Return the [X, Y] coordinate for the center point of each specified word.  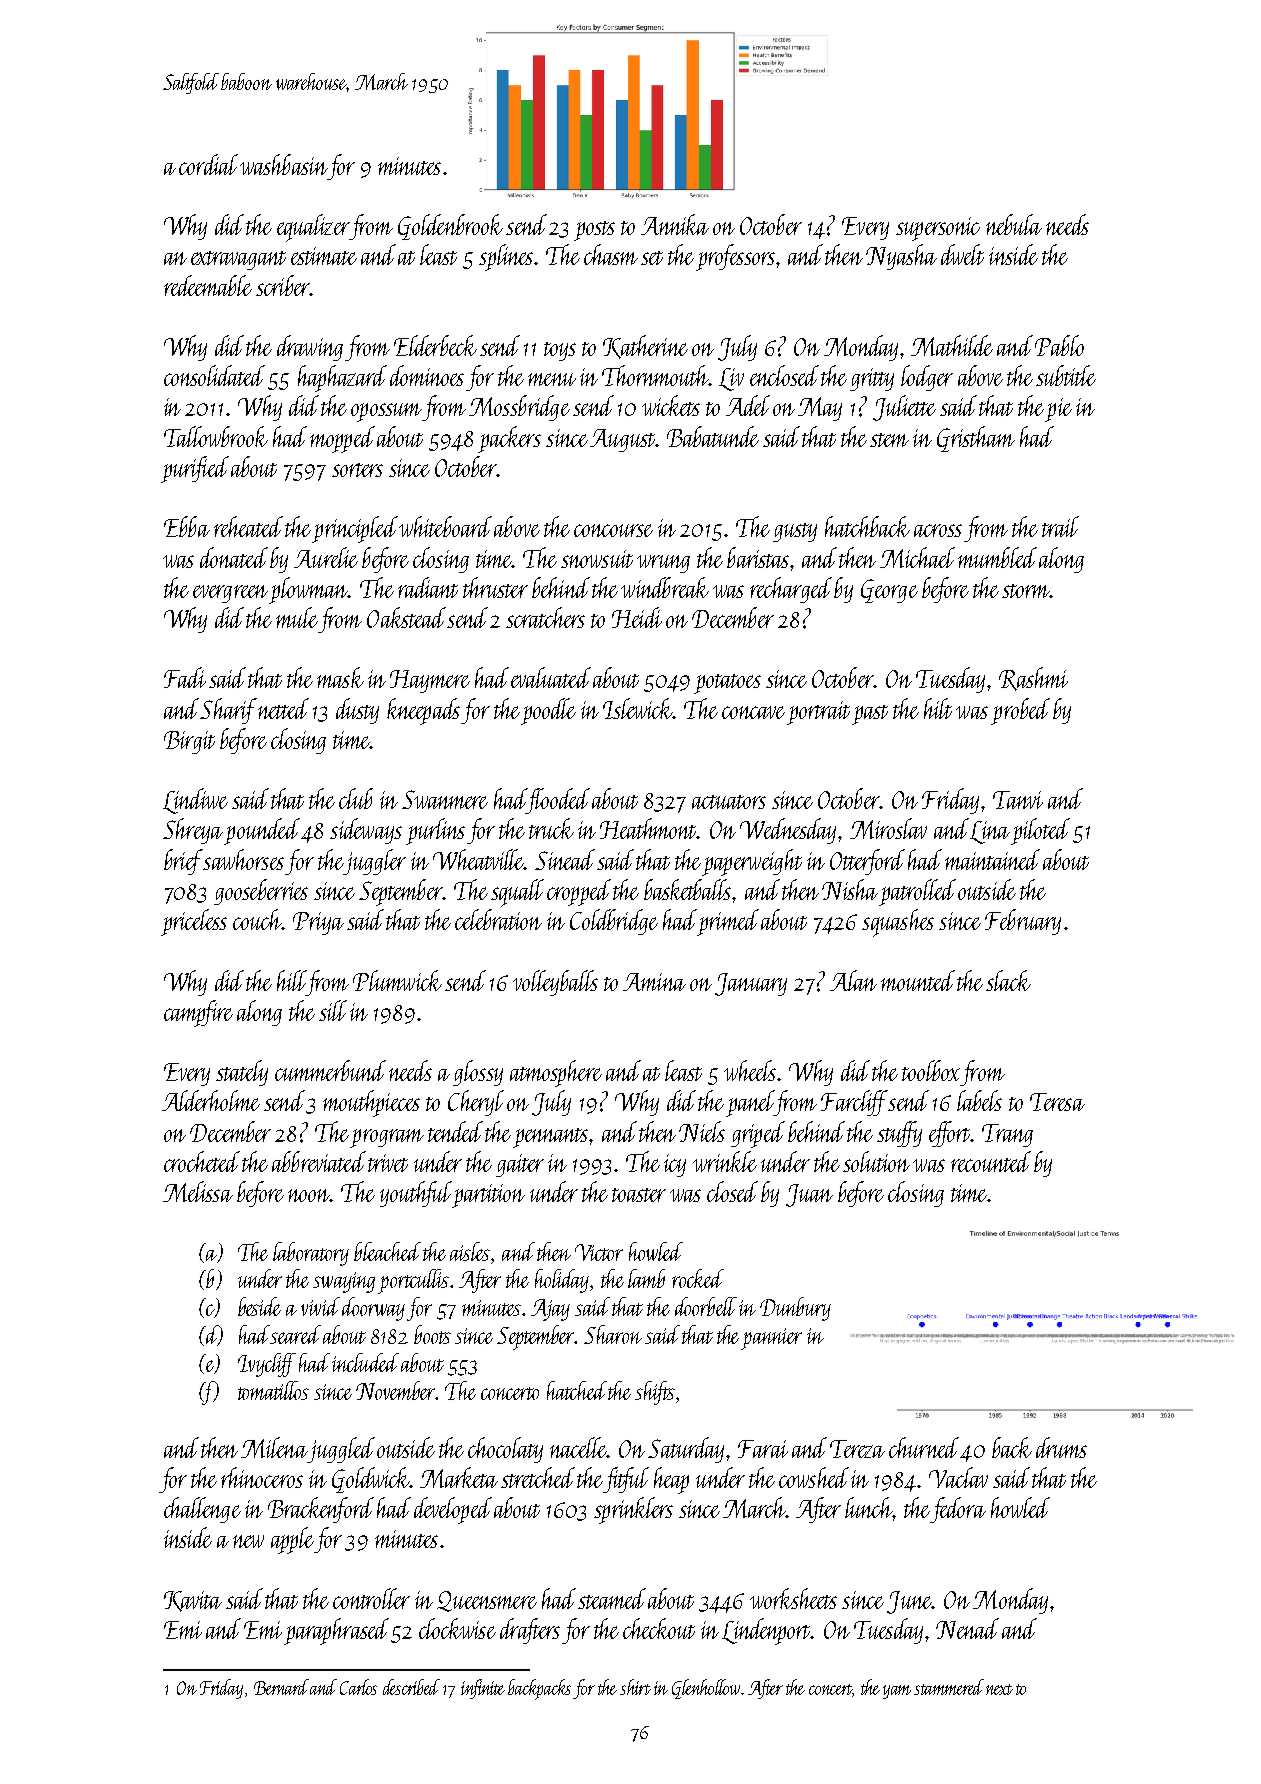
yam [897, 1692]
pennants [550, 1138]
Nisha [850, 889]
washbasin [283, 164]
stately [242, 1073]
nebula [1014, 224]
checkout [659, 1628]
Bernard [281, 1687]
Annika [675, 224]
